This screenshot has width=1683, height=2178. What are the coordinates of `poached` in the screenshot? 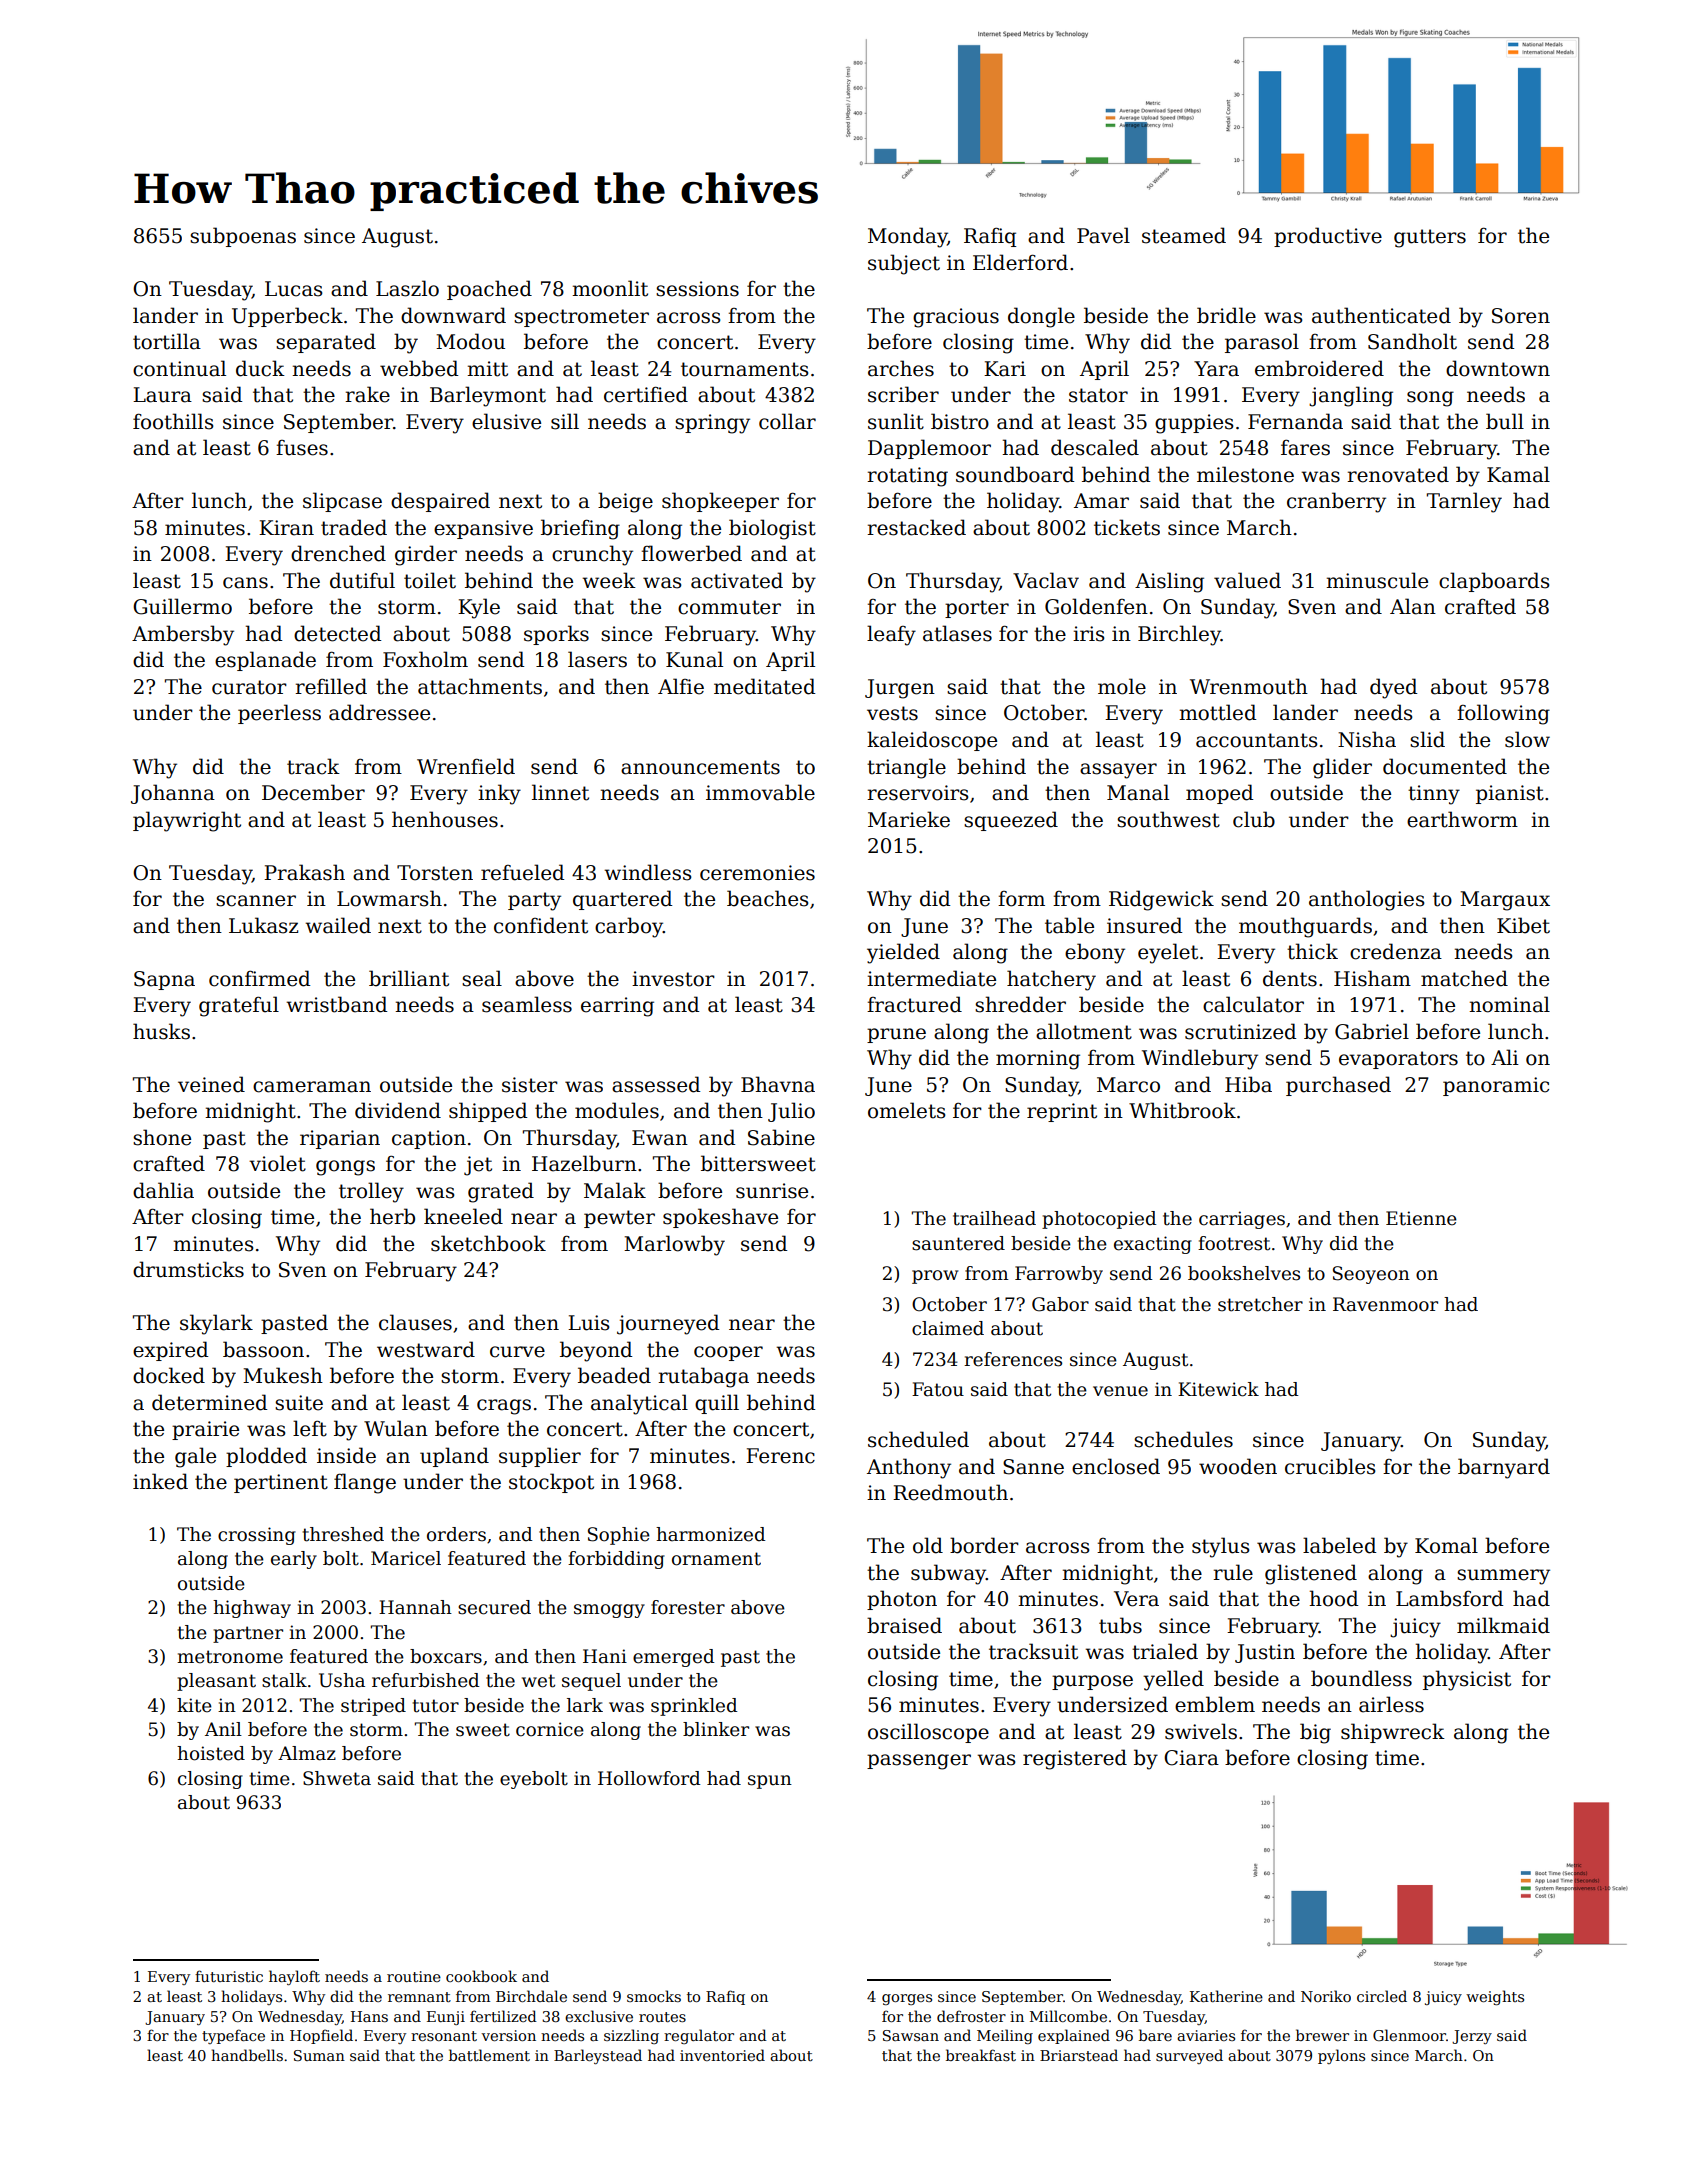 It's located at (489, 290).
